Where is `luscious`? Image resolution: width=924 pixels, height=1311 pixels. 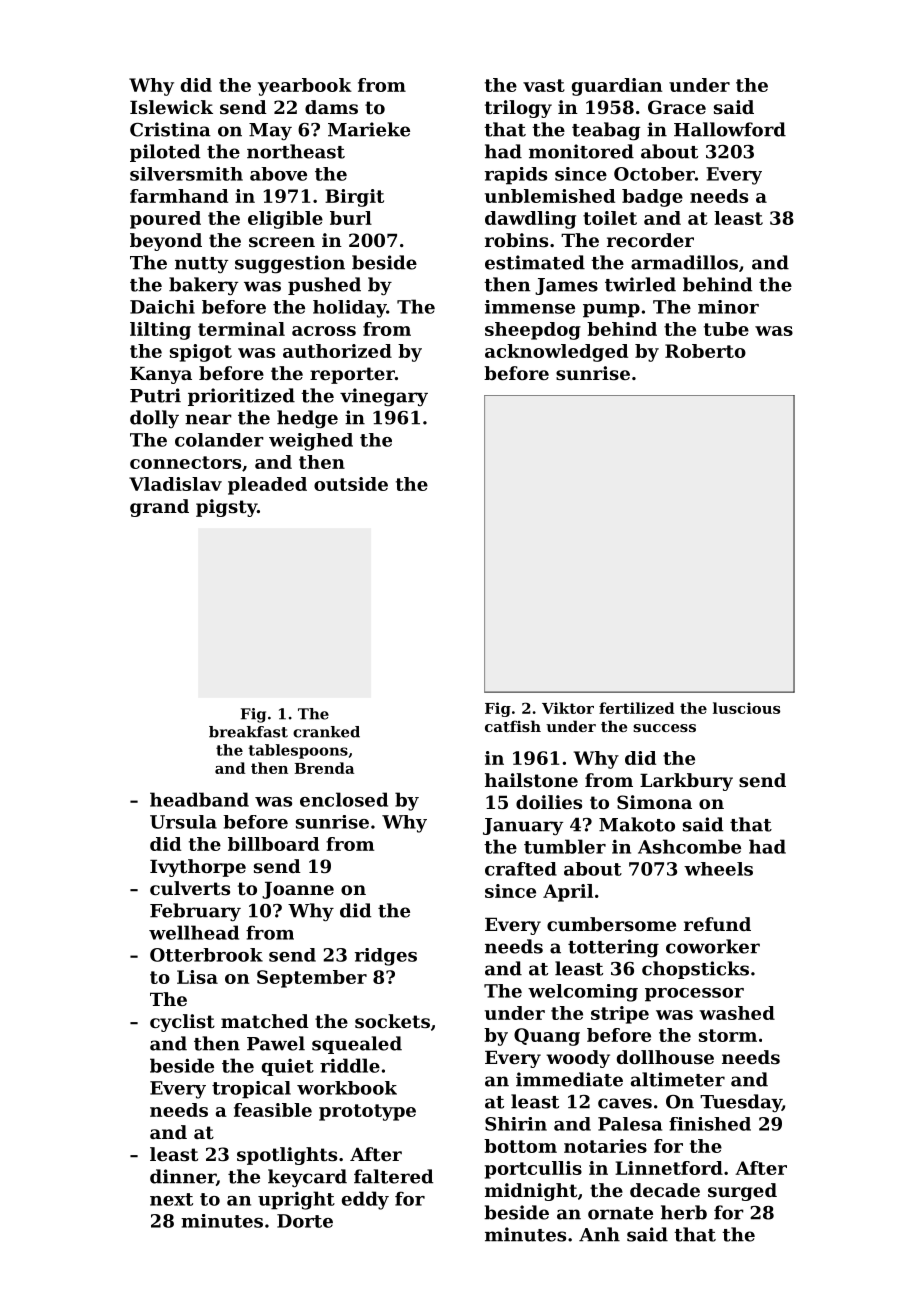 luscious is located at coordinates (746, 708).
